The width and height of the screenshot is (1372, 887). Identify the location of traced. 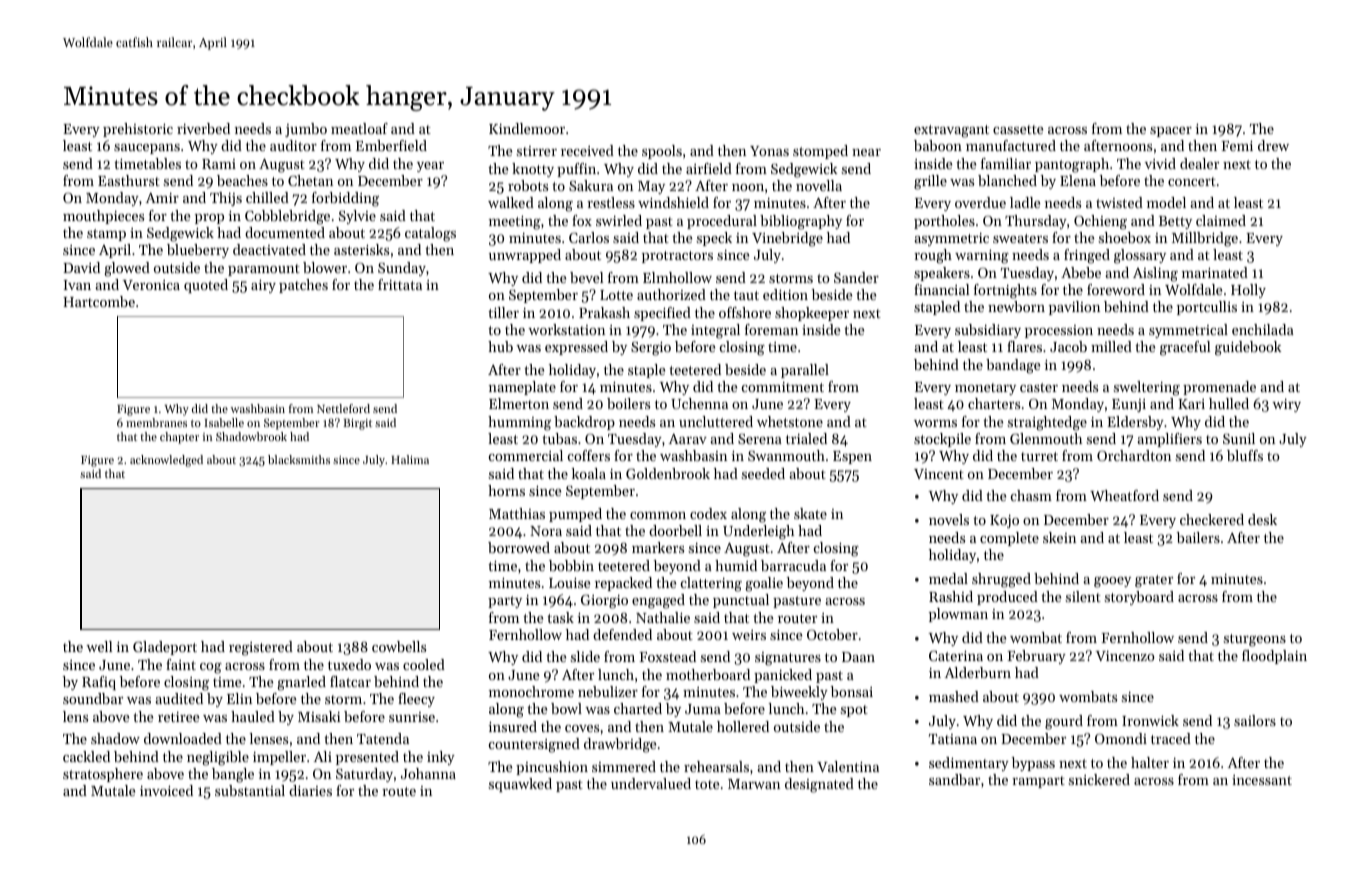
(1171, 738).
